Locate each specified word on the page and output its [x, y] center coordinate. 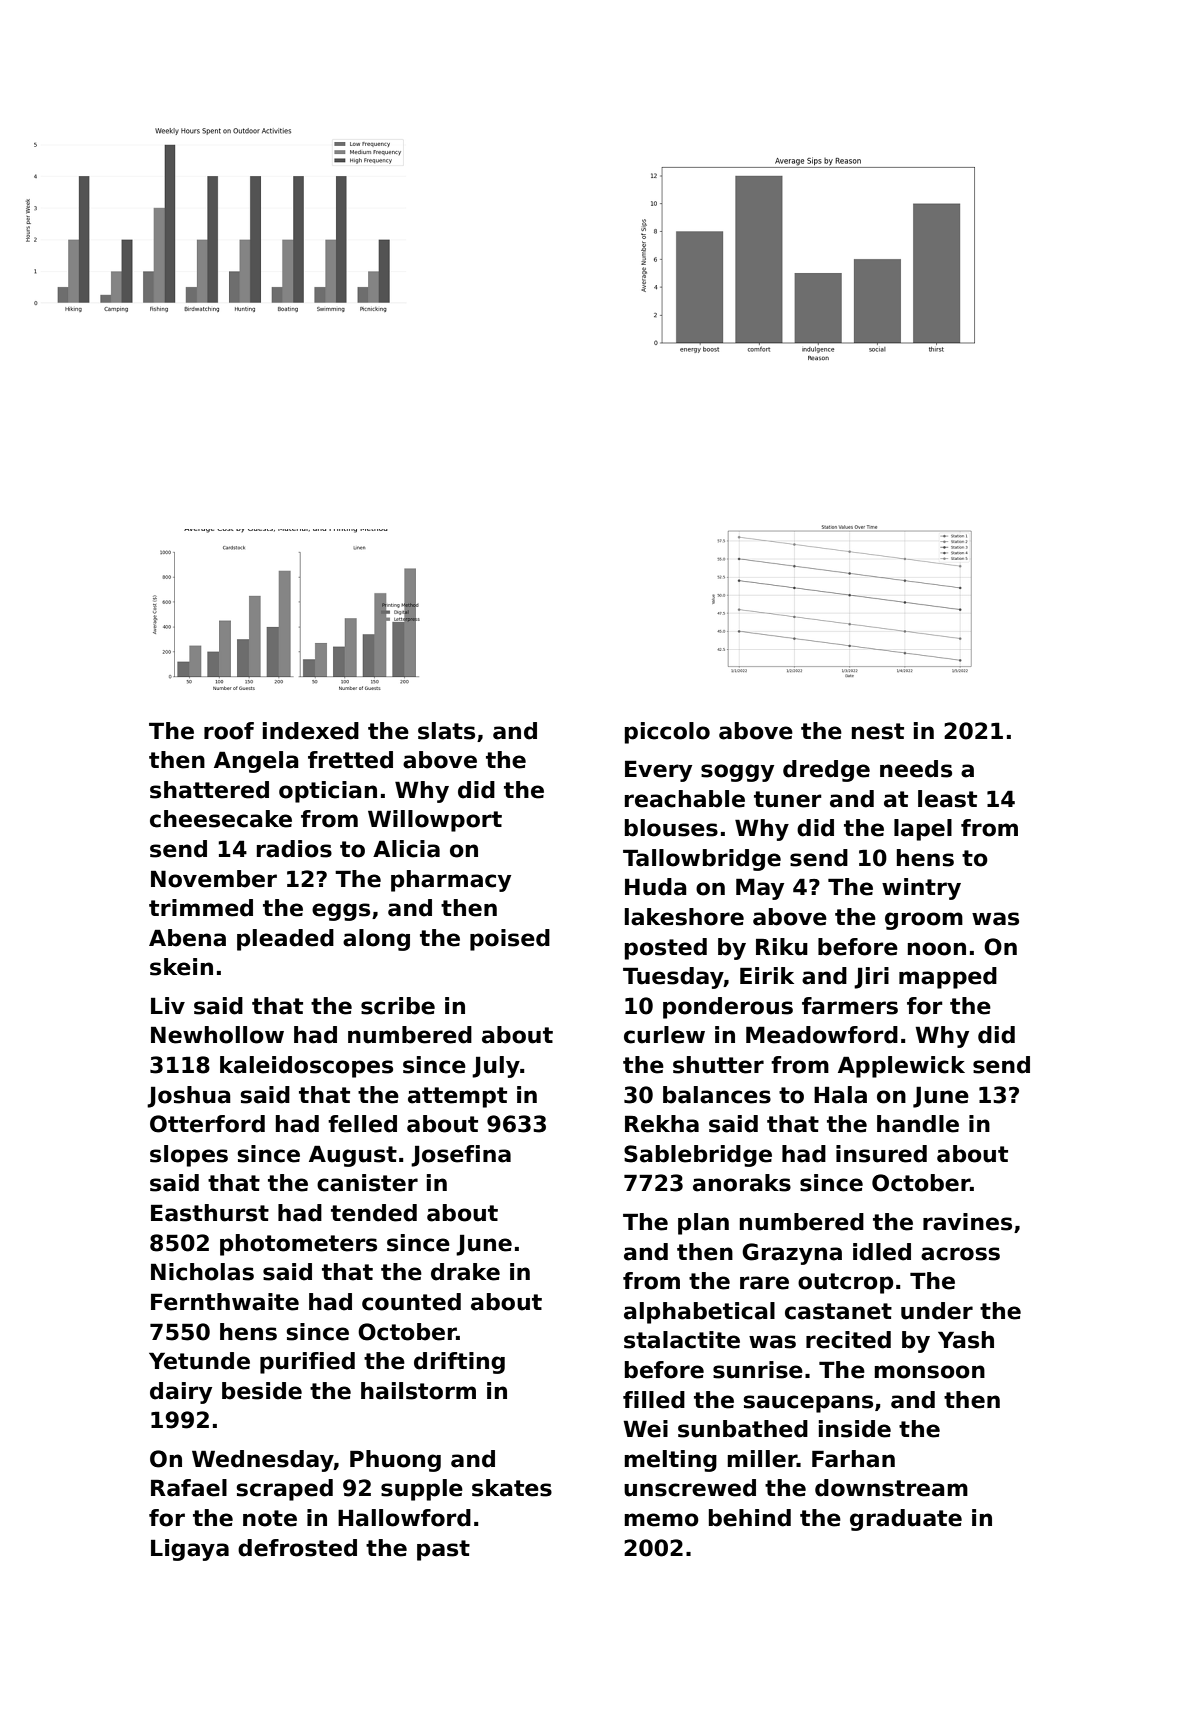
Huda [656, 887]
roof [229, 731]
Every [658, 771]
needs [916, 769]
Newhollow [217, 1035]
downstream [891, 1488]
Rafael [189, 1488]
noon [937, 949]
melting [670, 1461]
